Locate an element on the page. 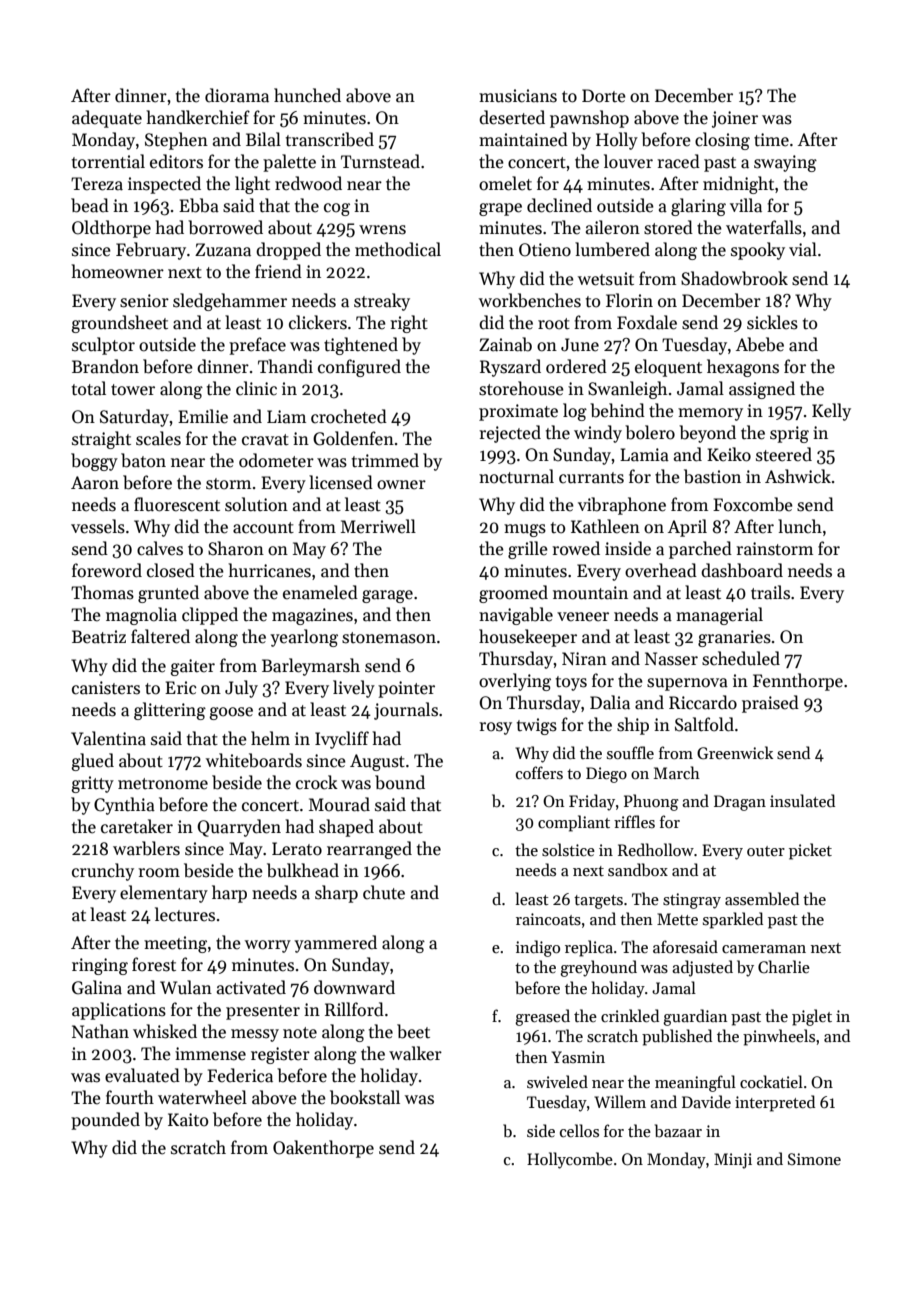  lunch is located at coordinates (800, 526).
